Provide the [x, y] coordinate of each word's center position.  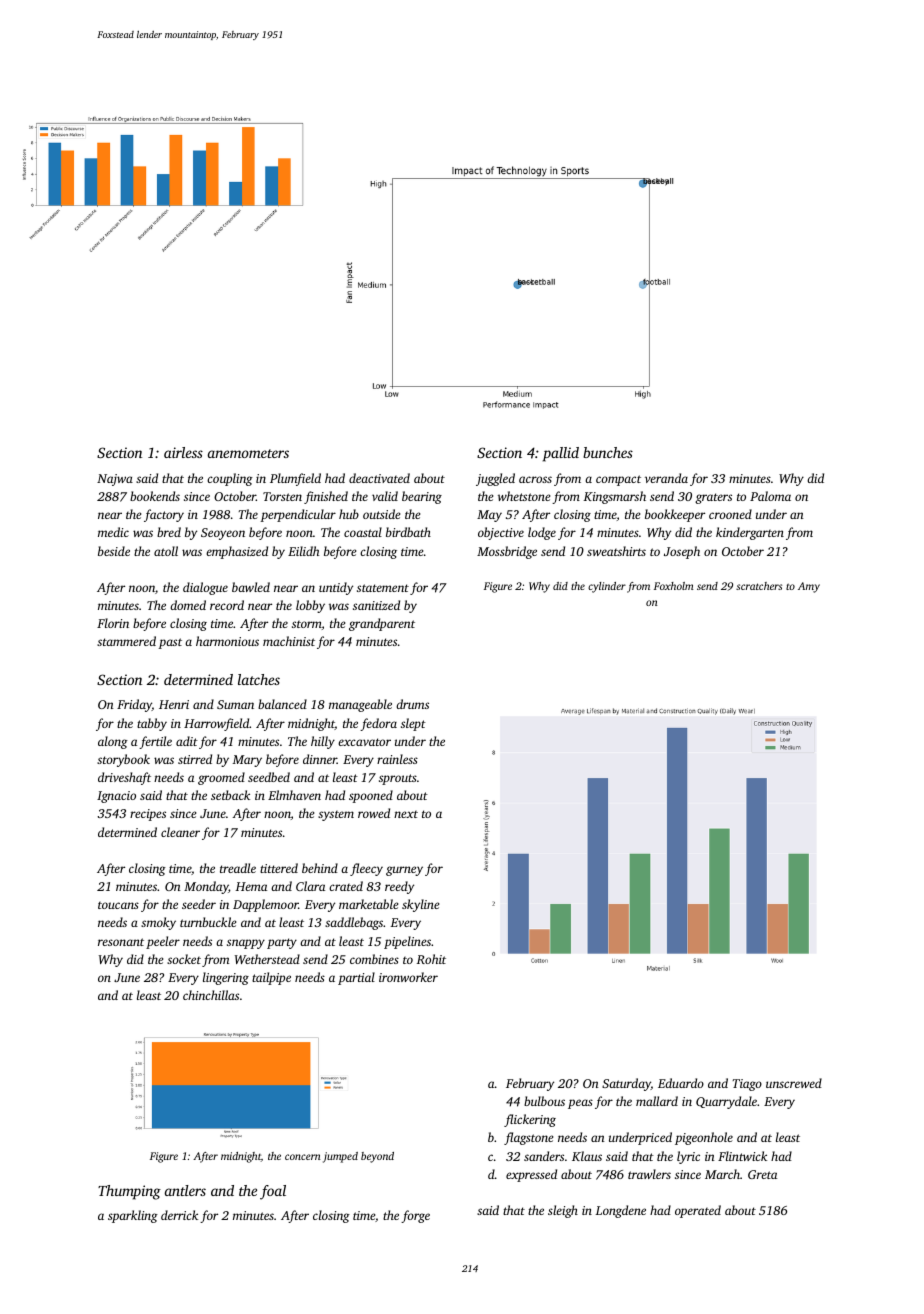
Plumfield [295, 479]
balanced [282, 704]
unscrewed [794, 1083]
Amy [809, 587]
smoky [158, 923]
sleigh [563, 1211]
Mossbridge [507, 552]
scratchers [759, 586]
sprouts [398, 779]
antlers [185, 1190]
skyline [420, 905]
